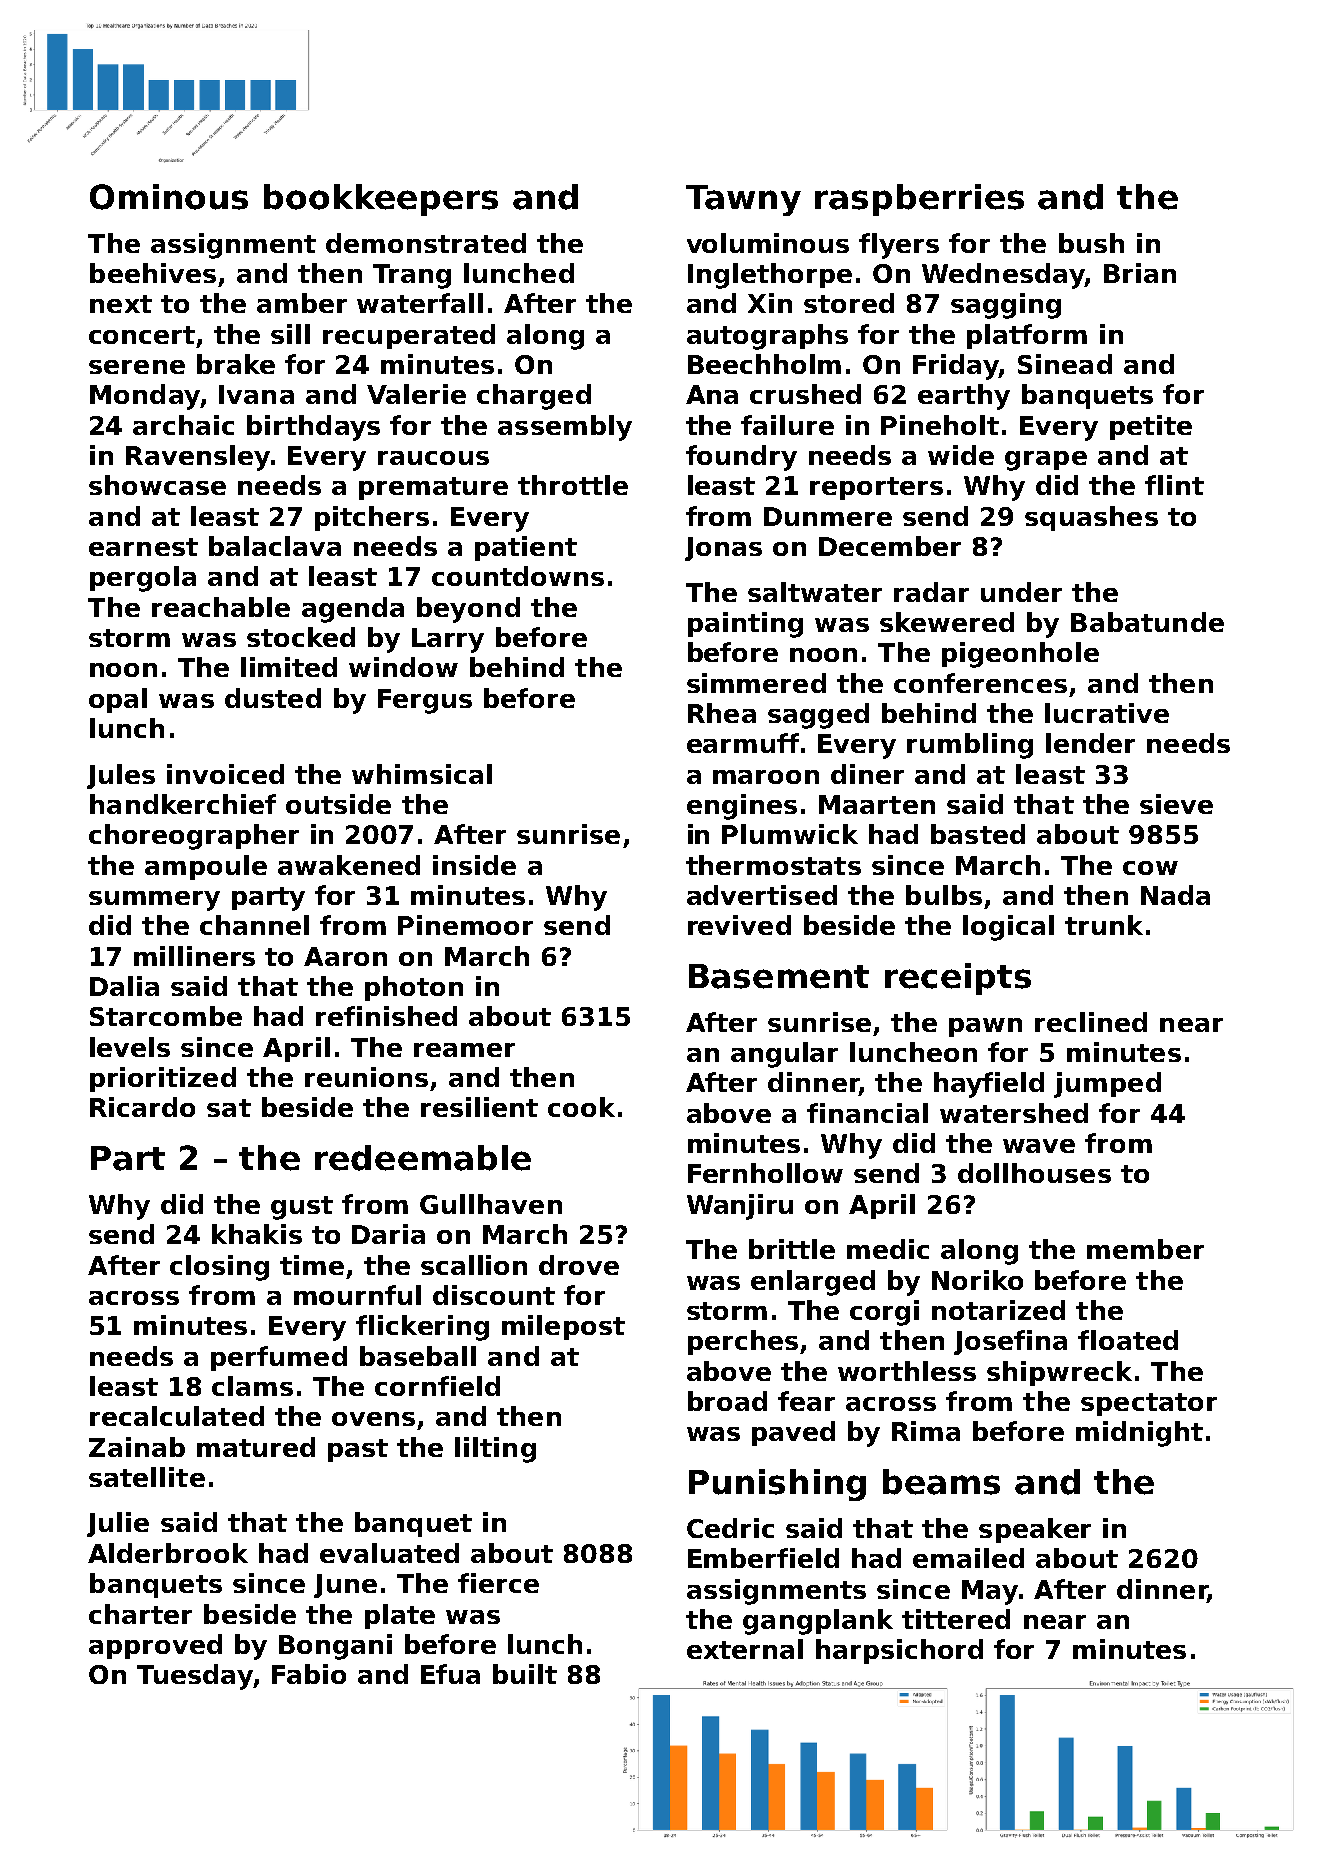 This screenshot has width=1320, height=1867. I want to click on invoiced, so click(225, 774).
